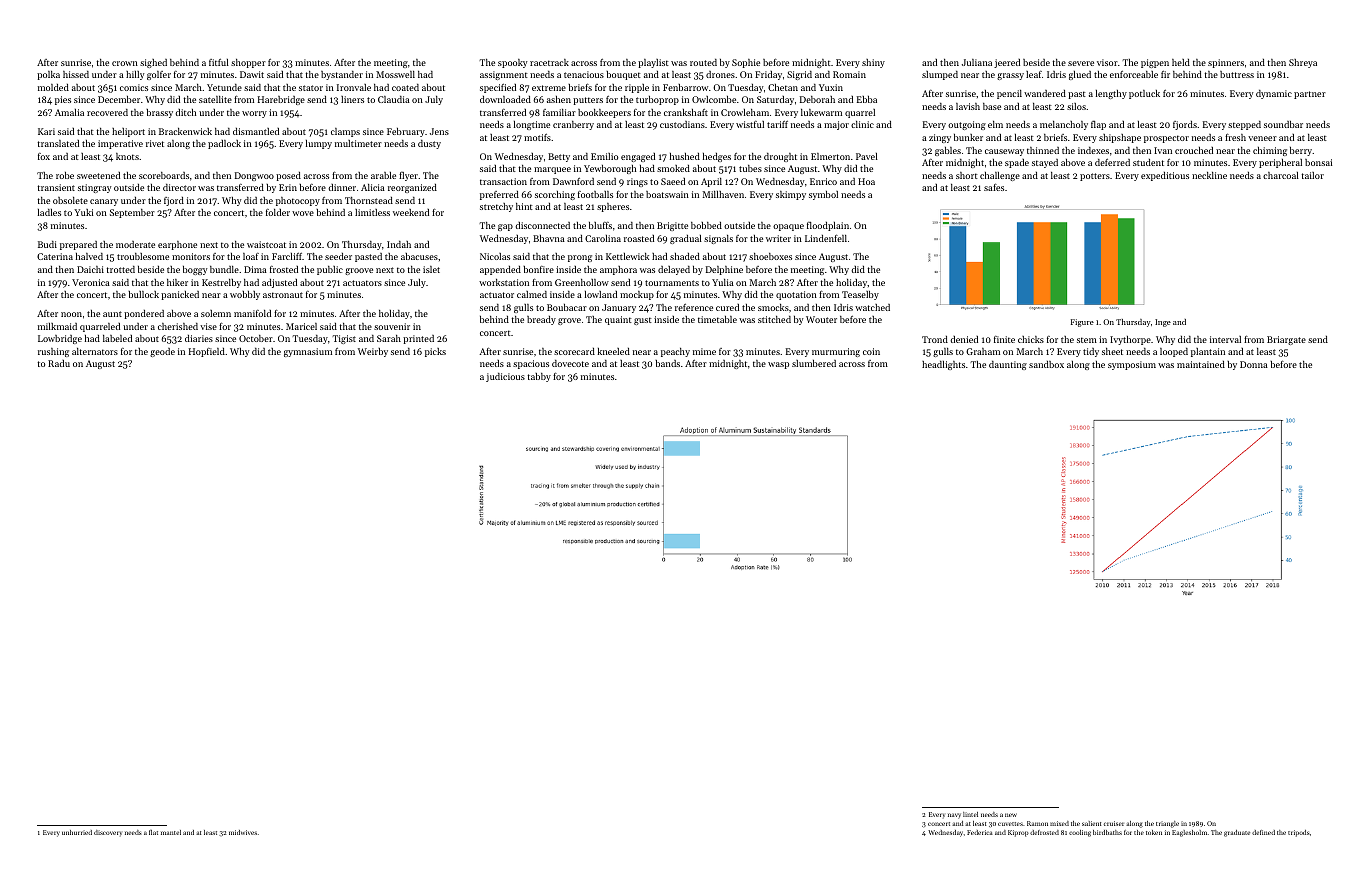  I want to click on fitful, so click(219, 62).
